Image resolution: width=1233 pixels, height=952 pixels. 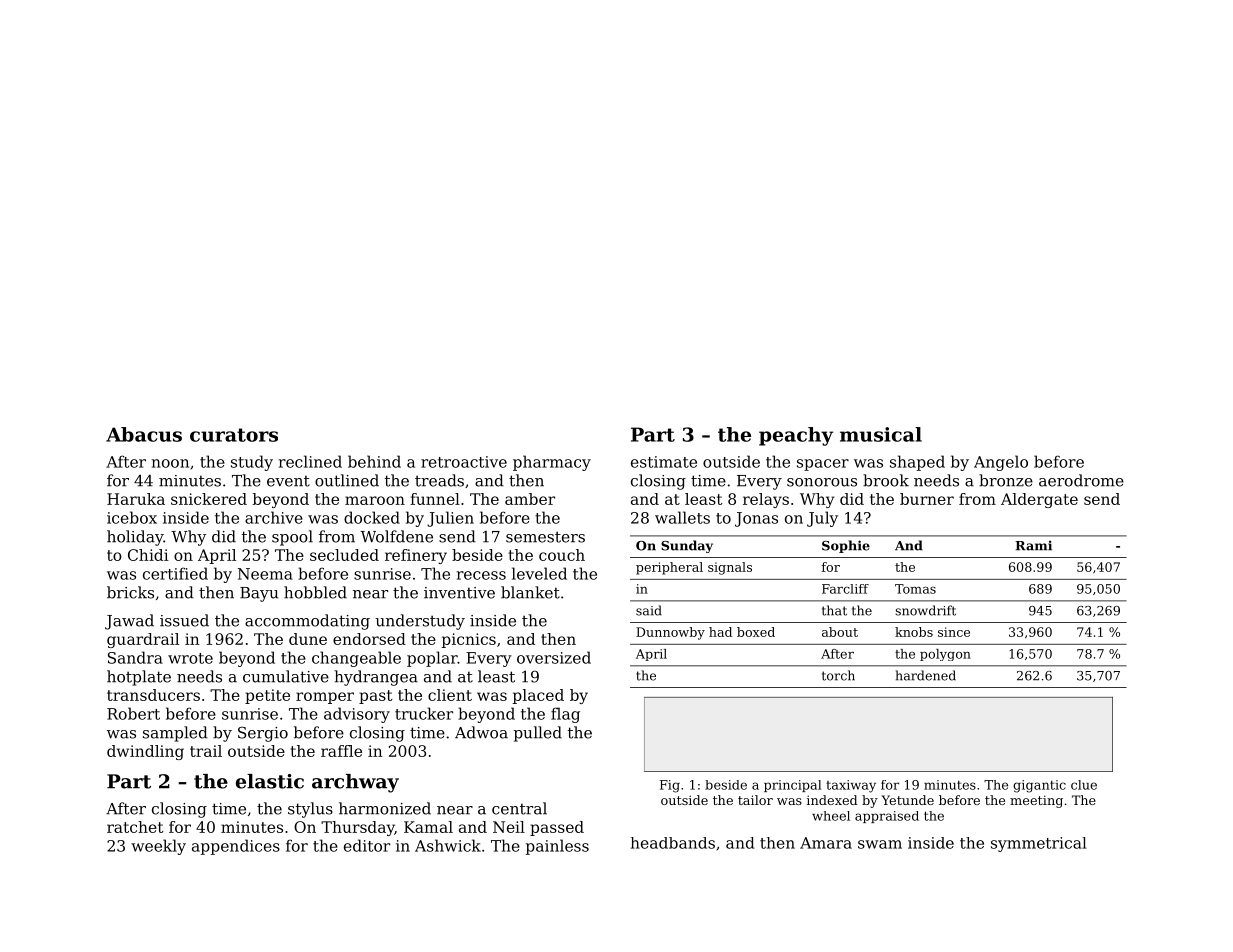 What do you see at coordinates (355, 783) in the document?
I see `archway` at bounding box center [355, 783].
